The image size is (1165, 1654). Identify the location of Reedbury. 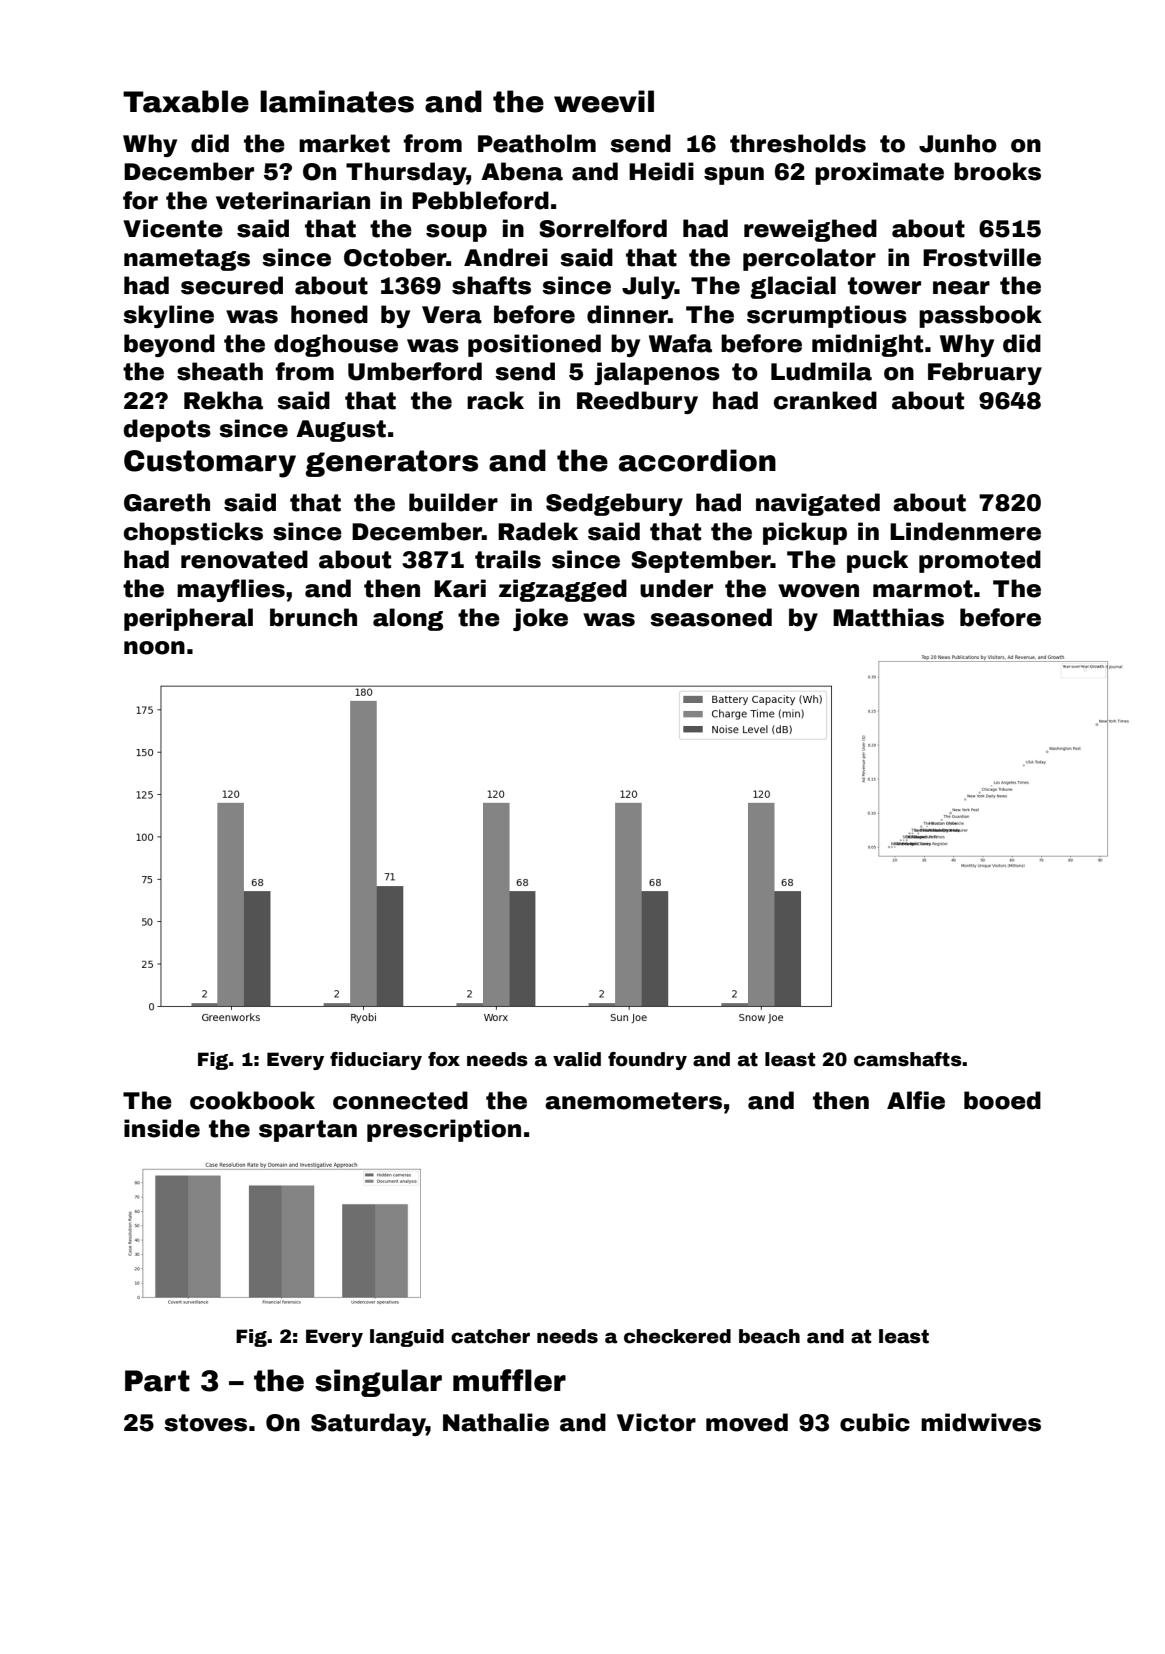
(637, 402).
